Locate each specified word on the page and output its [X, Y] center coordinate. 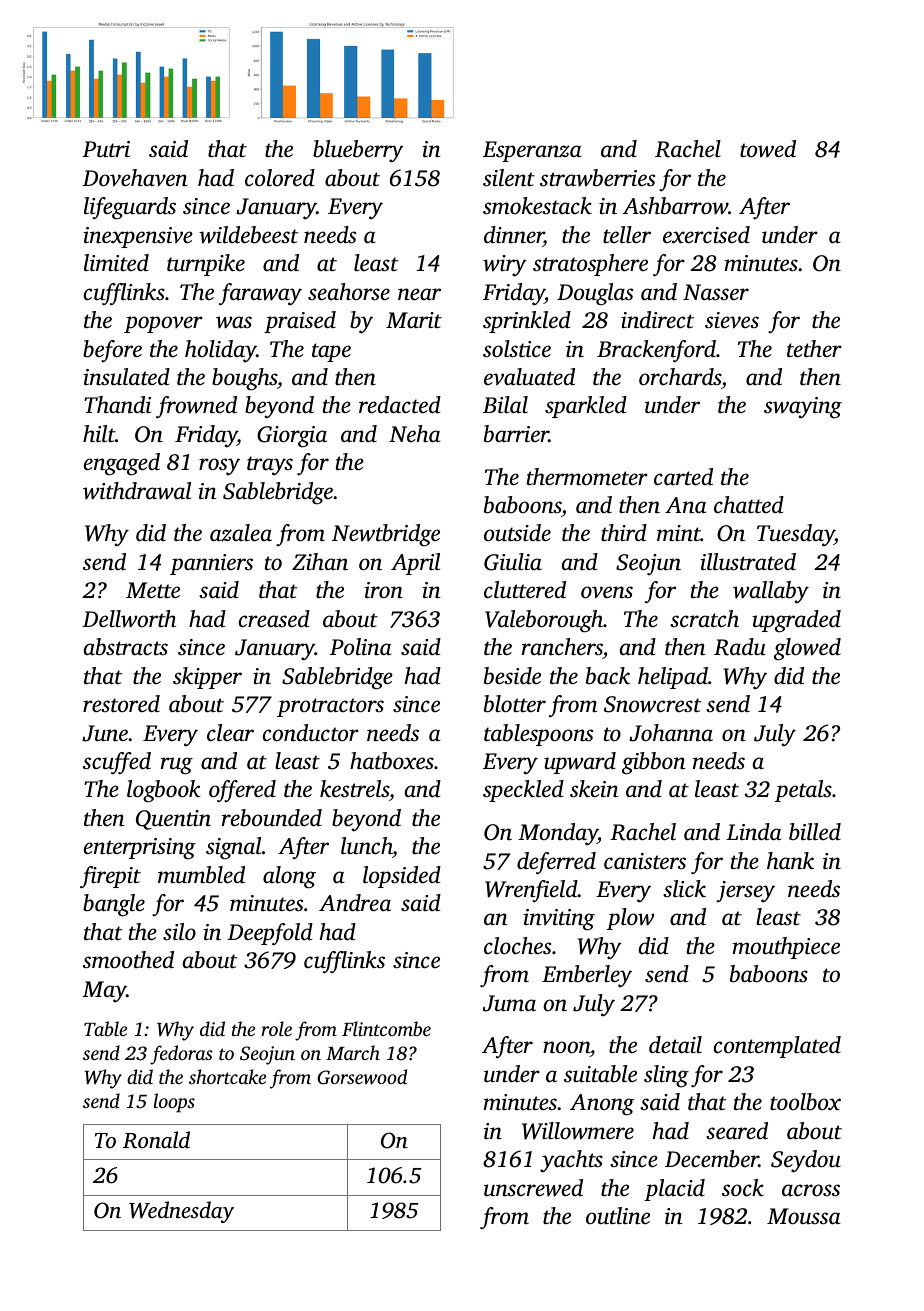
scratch [704, 619]
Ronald [156, 1140]
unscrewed [533, 1188]
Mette [153, 590]
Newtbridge [386, 535]
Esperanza [532, 151]
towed [768, 149]
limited [116, 263]
